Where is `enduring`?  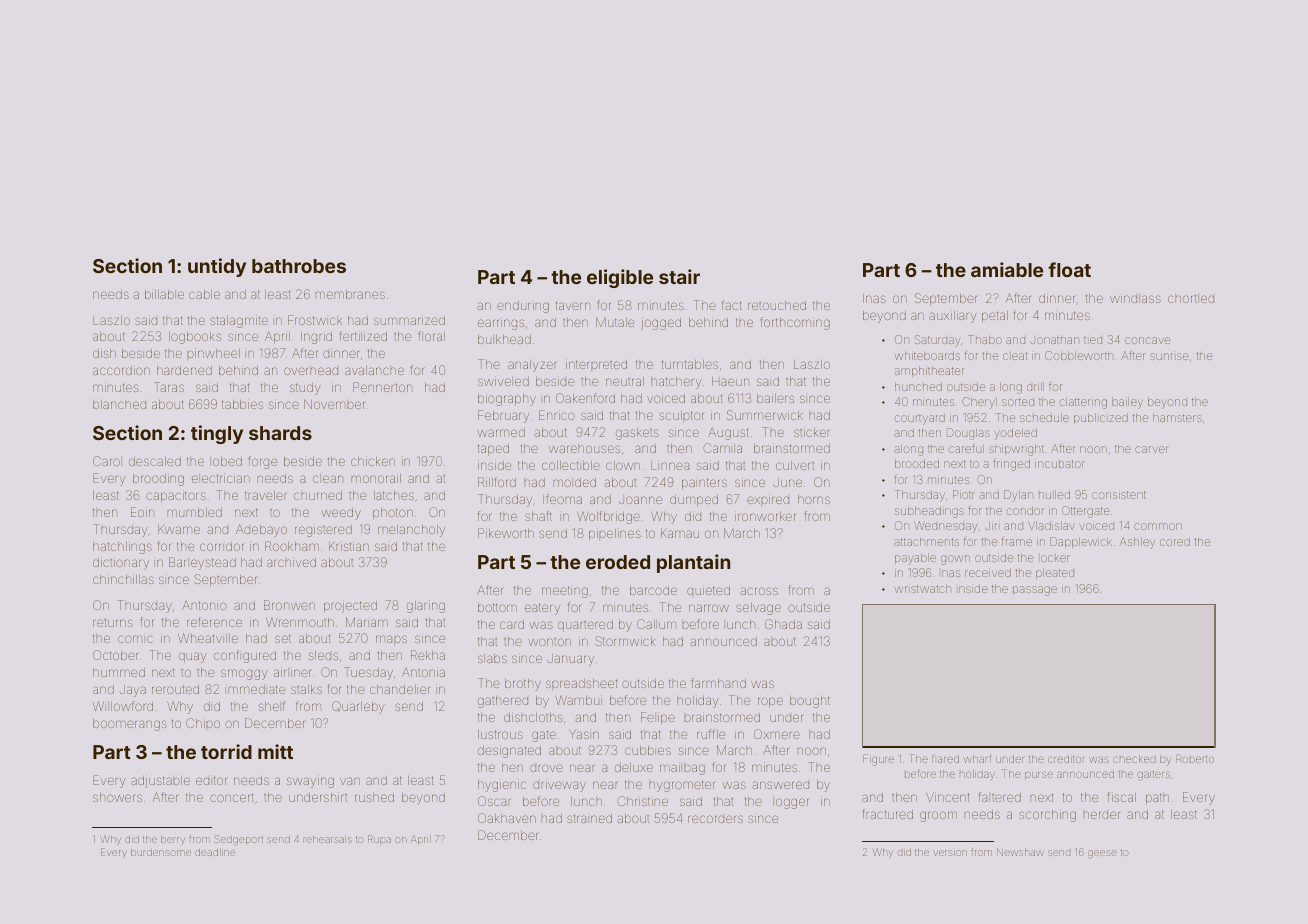
enduring is located at coordinates (523, 307).
